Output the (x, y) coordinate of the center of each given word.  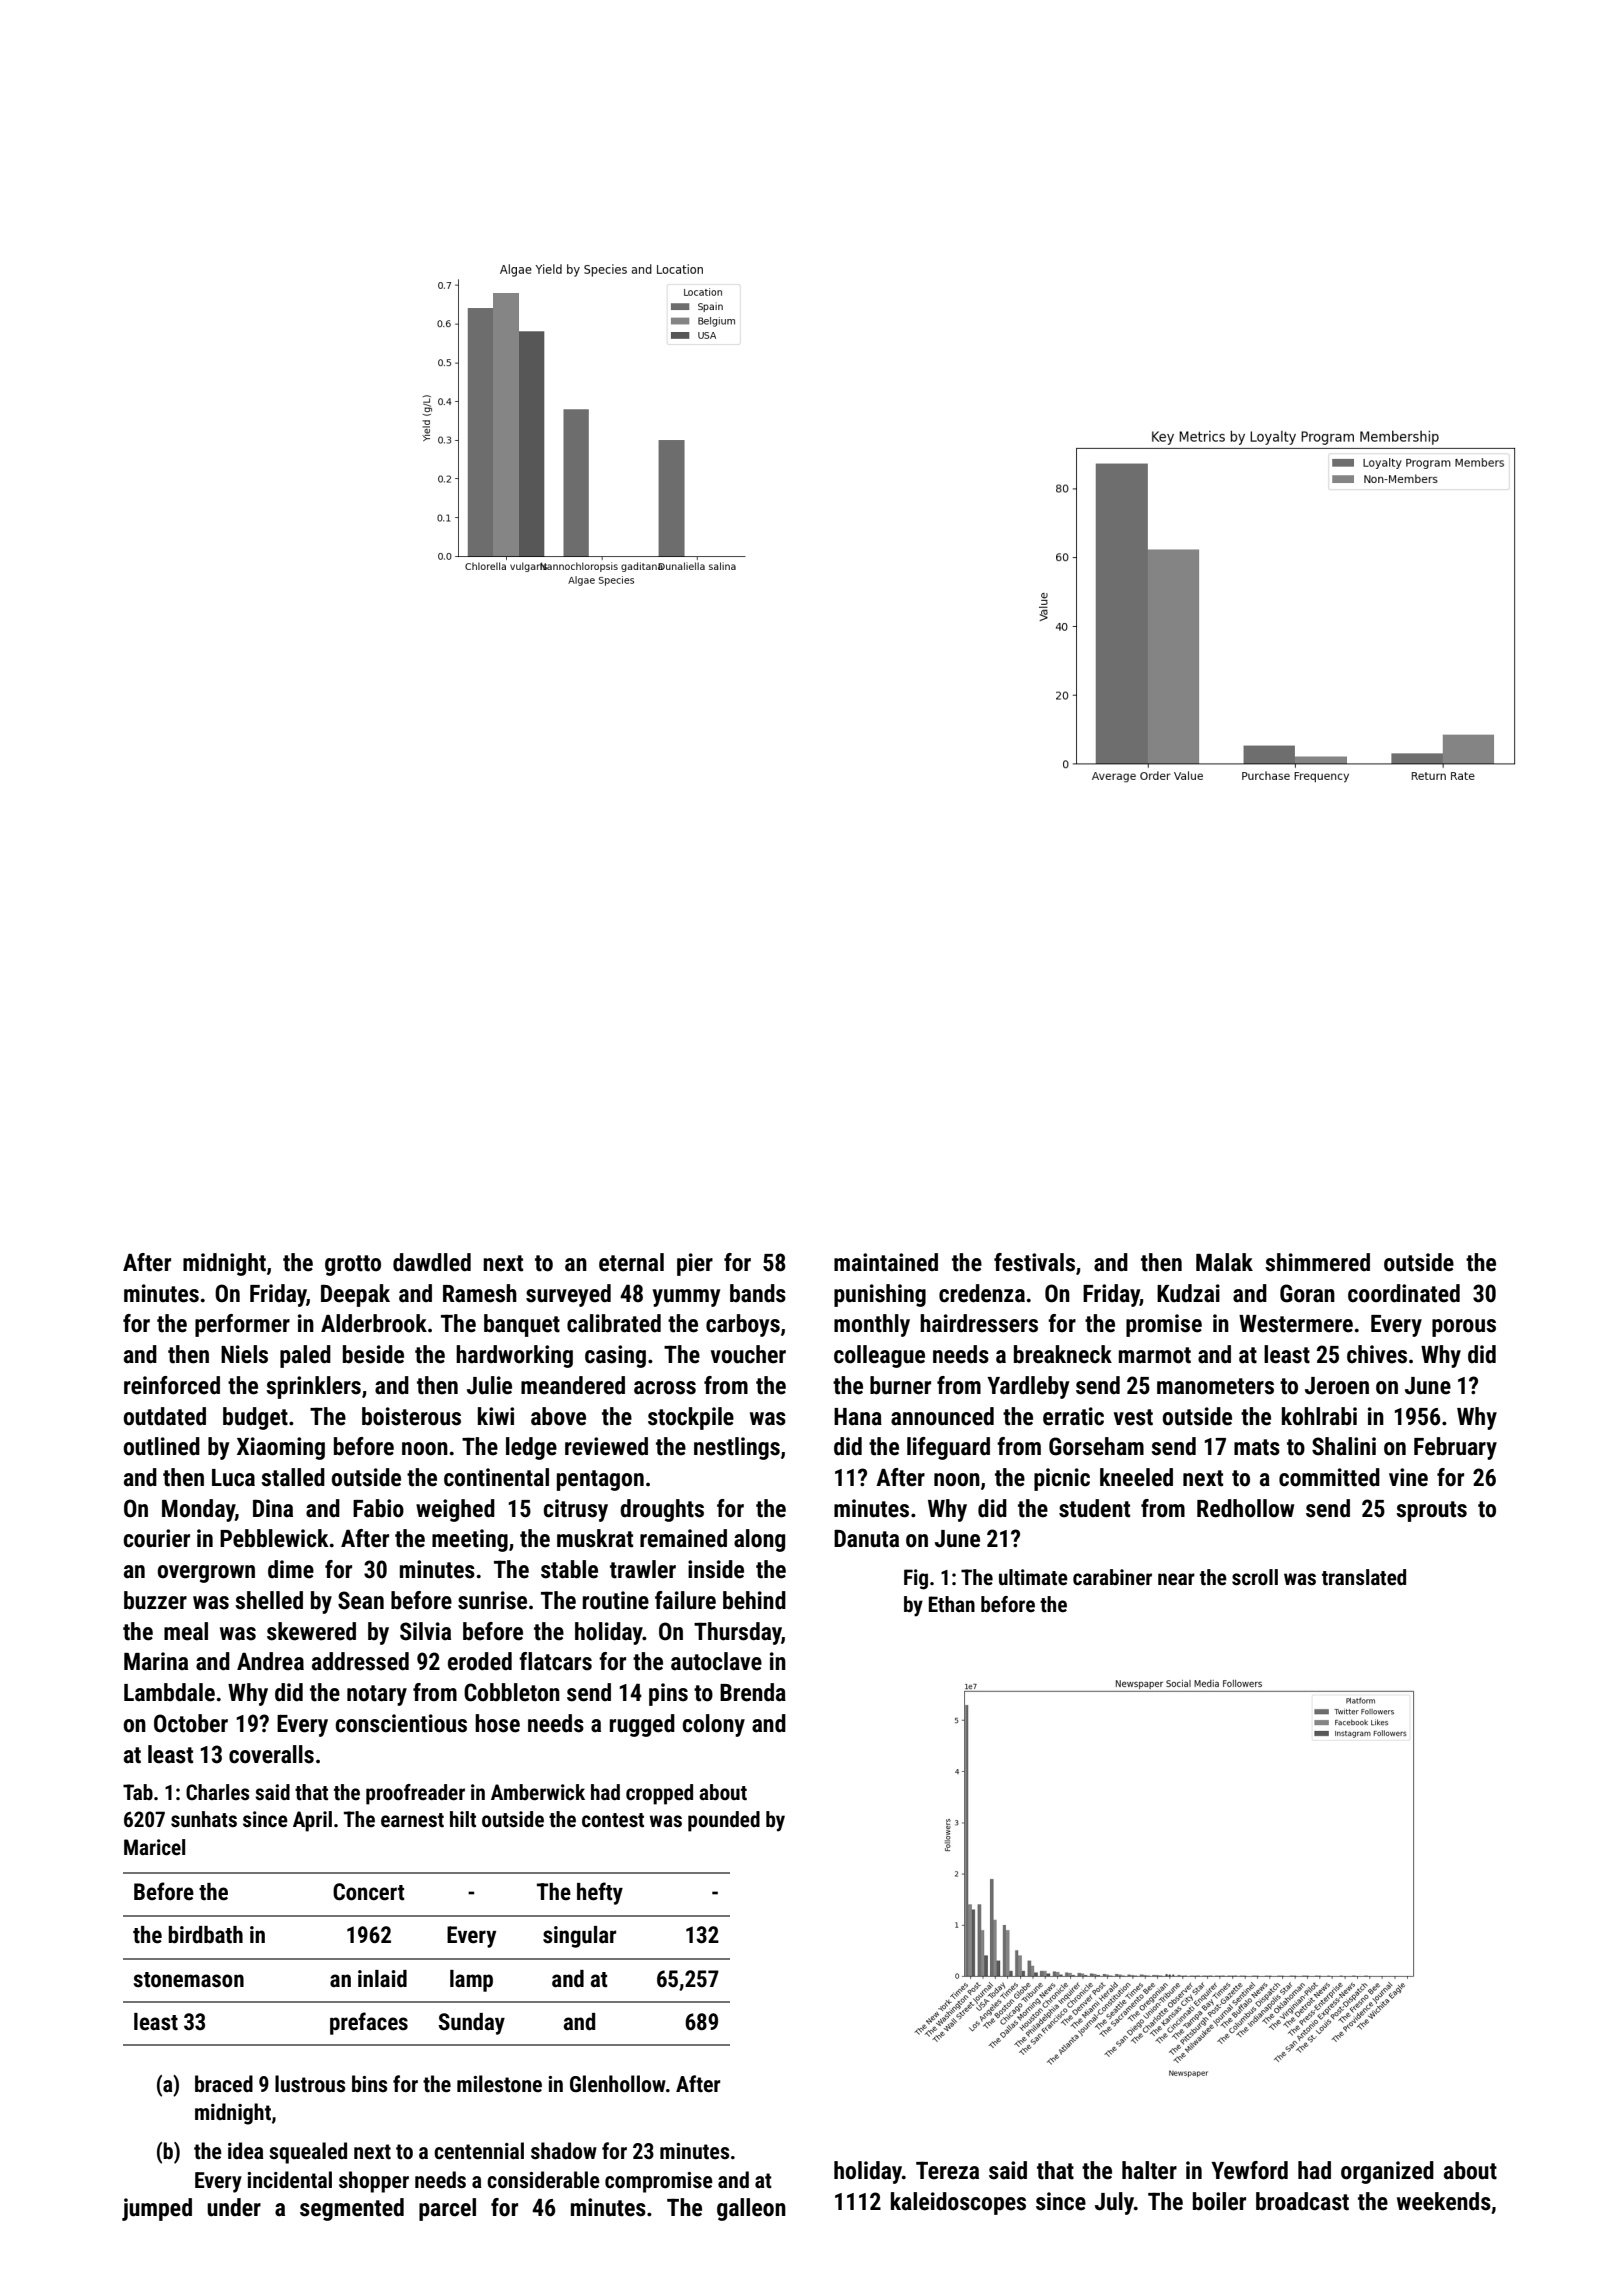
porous (1464, 1328)
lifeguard (948, 1448)
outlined (162, 1446)
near (1176, 1579)
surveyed (568, 1295)
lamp (471, 1981)
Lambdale (169, 1692)
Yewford (1249, 2170)
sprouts (1431, 1511)
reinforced (172, 1385)
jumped (157, 2209)
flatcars (555, 1661)
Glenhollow (618, 2084)
